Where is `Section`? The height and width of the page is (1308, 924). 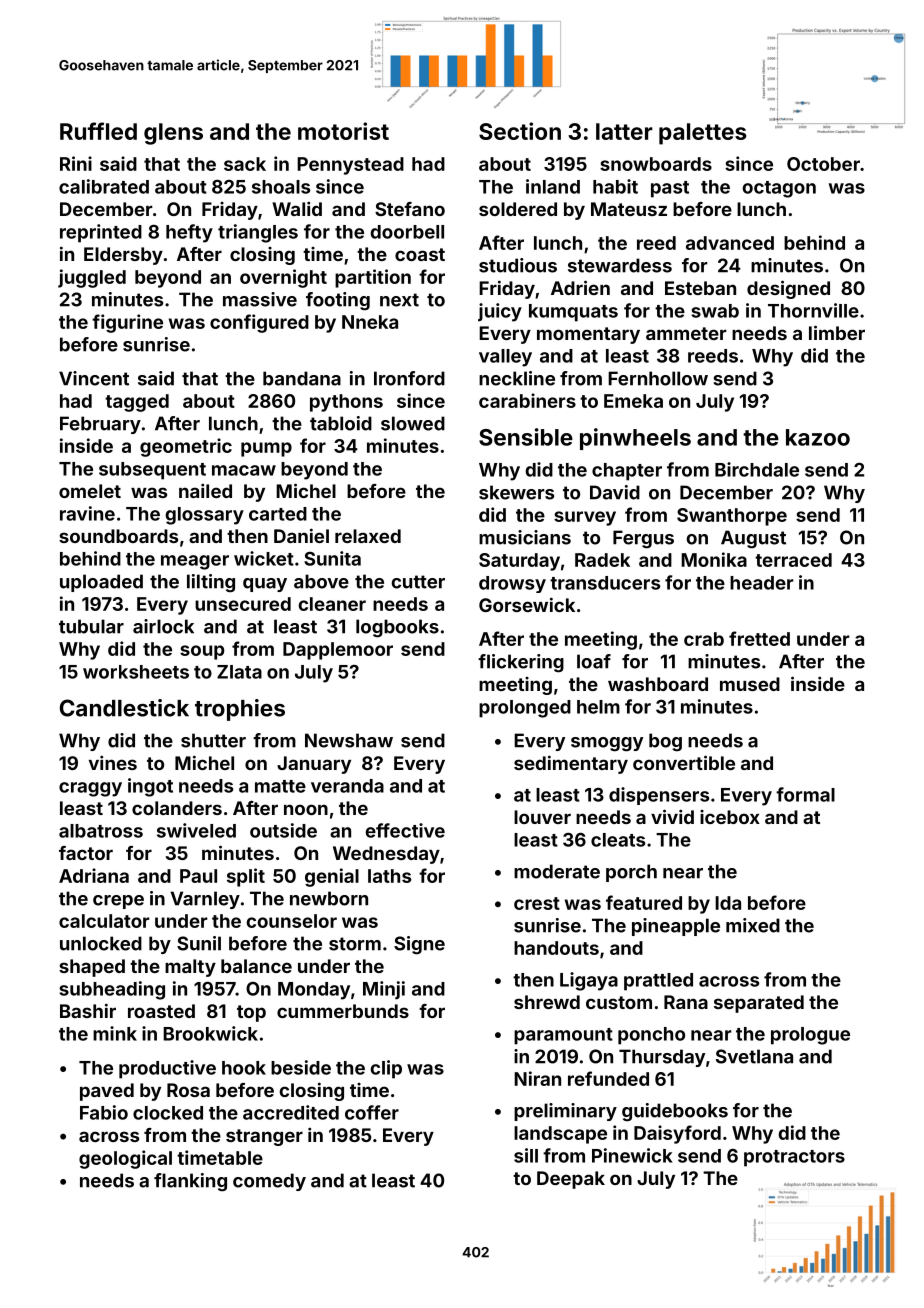 Section is located at coordinates (520, 131).
